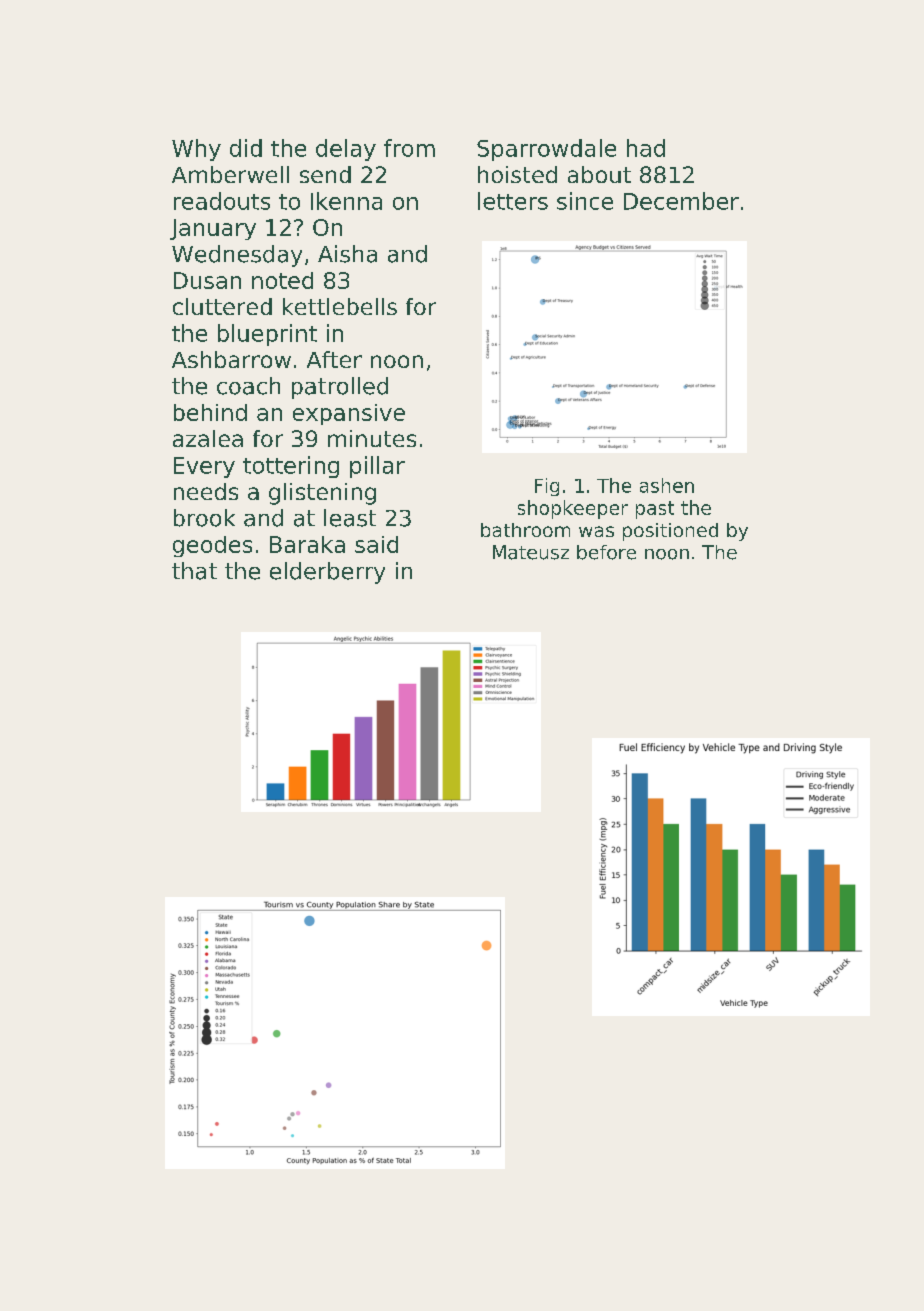 Image resolution: width=924 pixels, height=1311 pixels. Describe the element at coordinates (327, 573) in the image. I see `elderberry` at that location.
